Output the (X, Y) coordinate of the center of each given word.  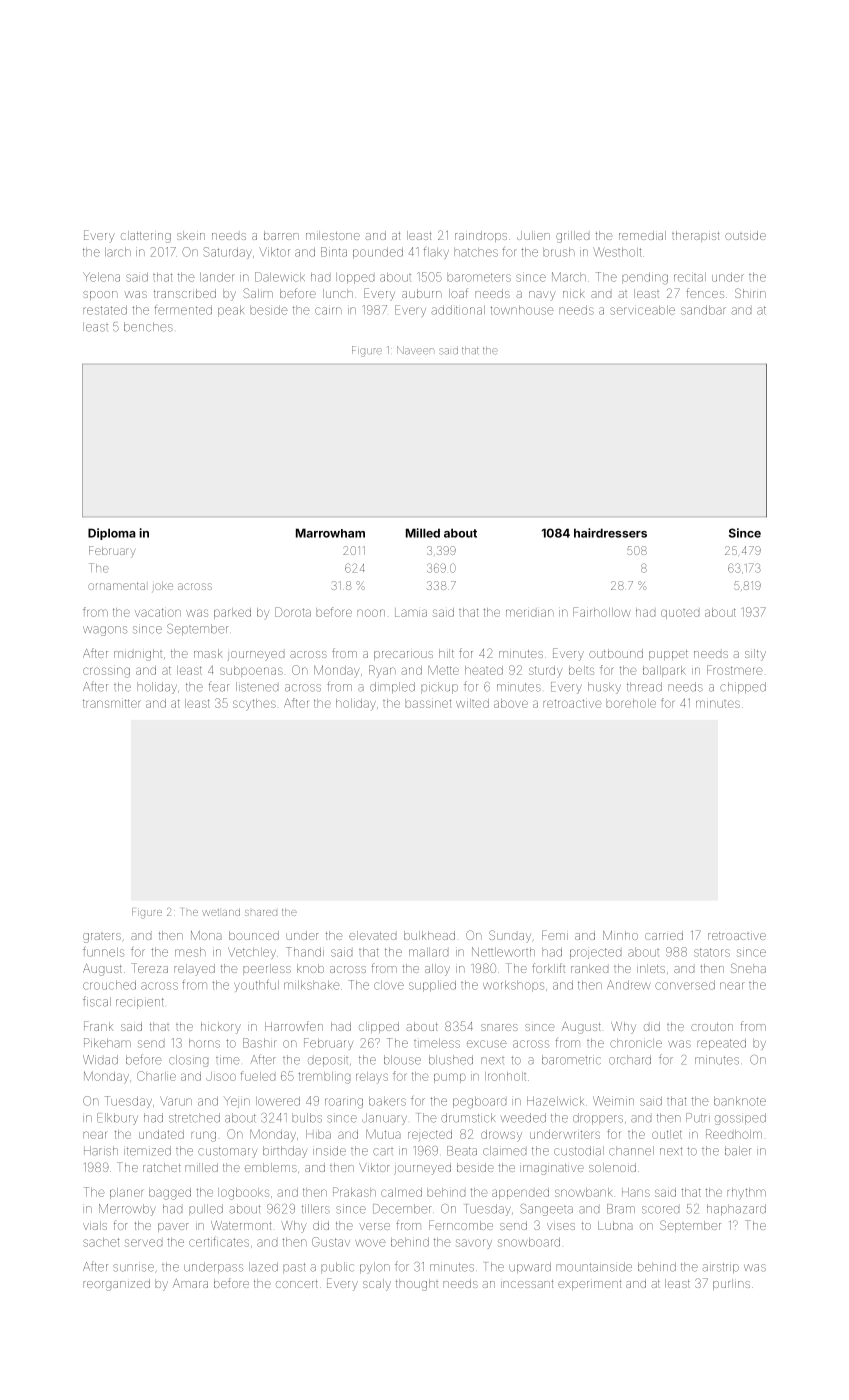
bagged (170, 1194)
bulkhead (429, 935)
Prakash (354, 1192)
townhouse (522, 310)
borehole (631, 703)
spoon (100, 295)
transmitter (111, 703)
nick (574, 293)
